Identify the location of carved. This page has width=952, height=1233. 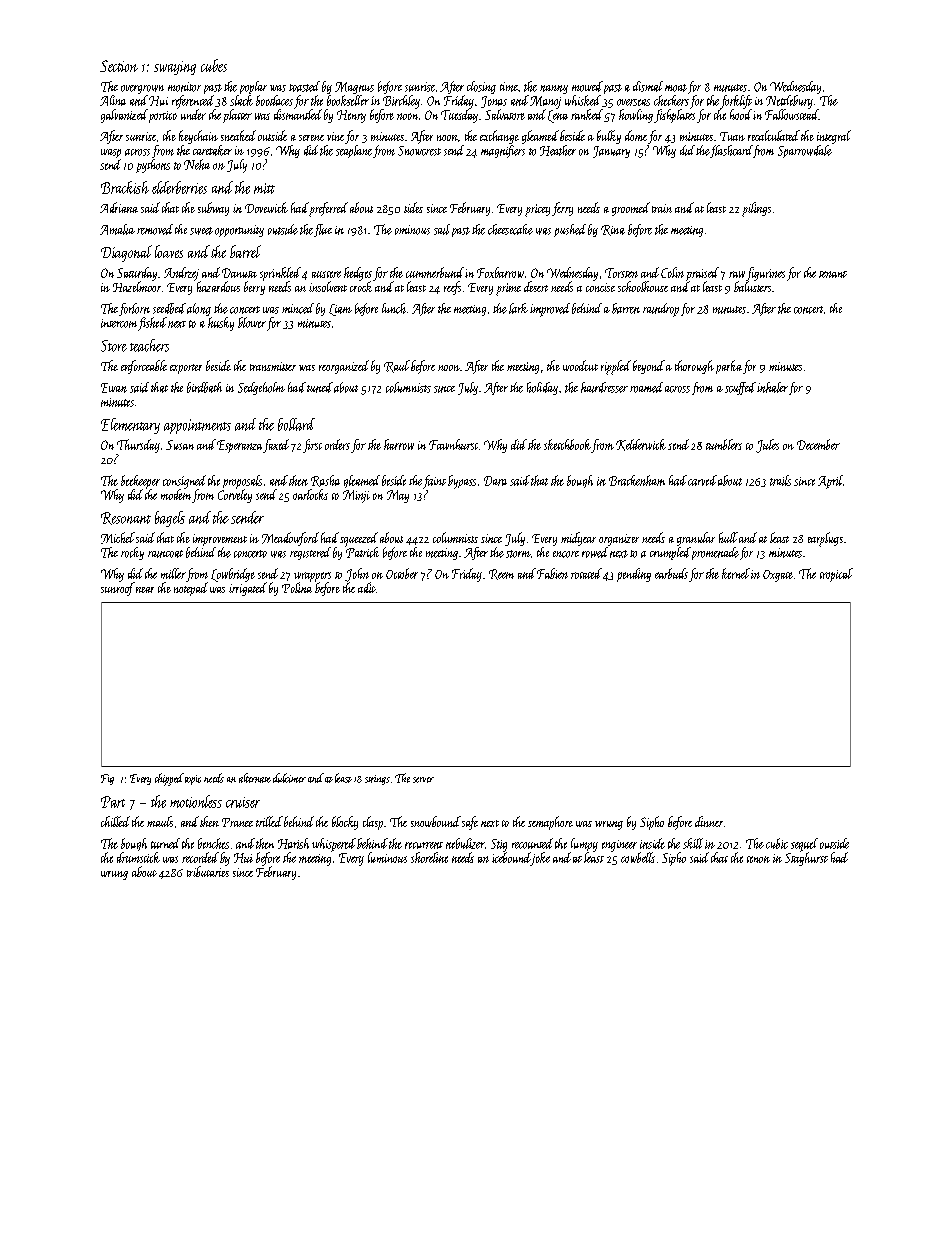
(702, 480).
